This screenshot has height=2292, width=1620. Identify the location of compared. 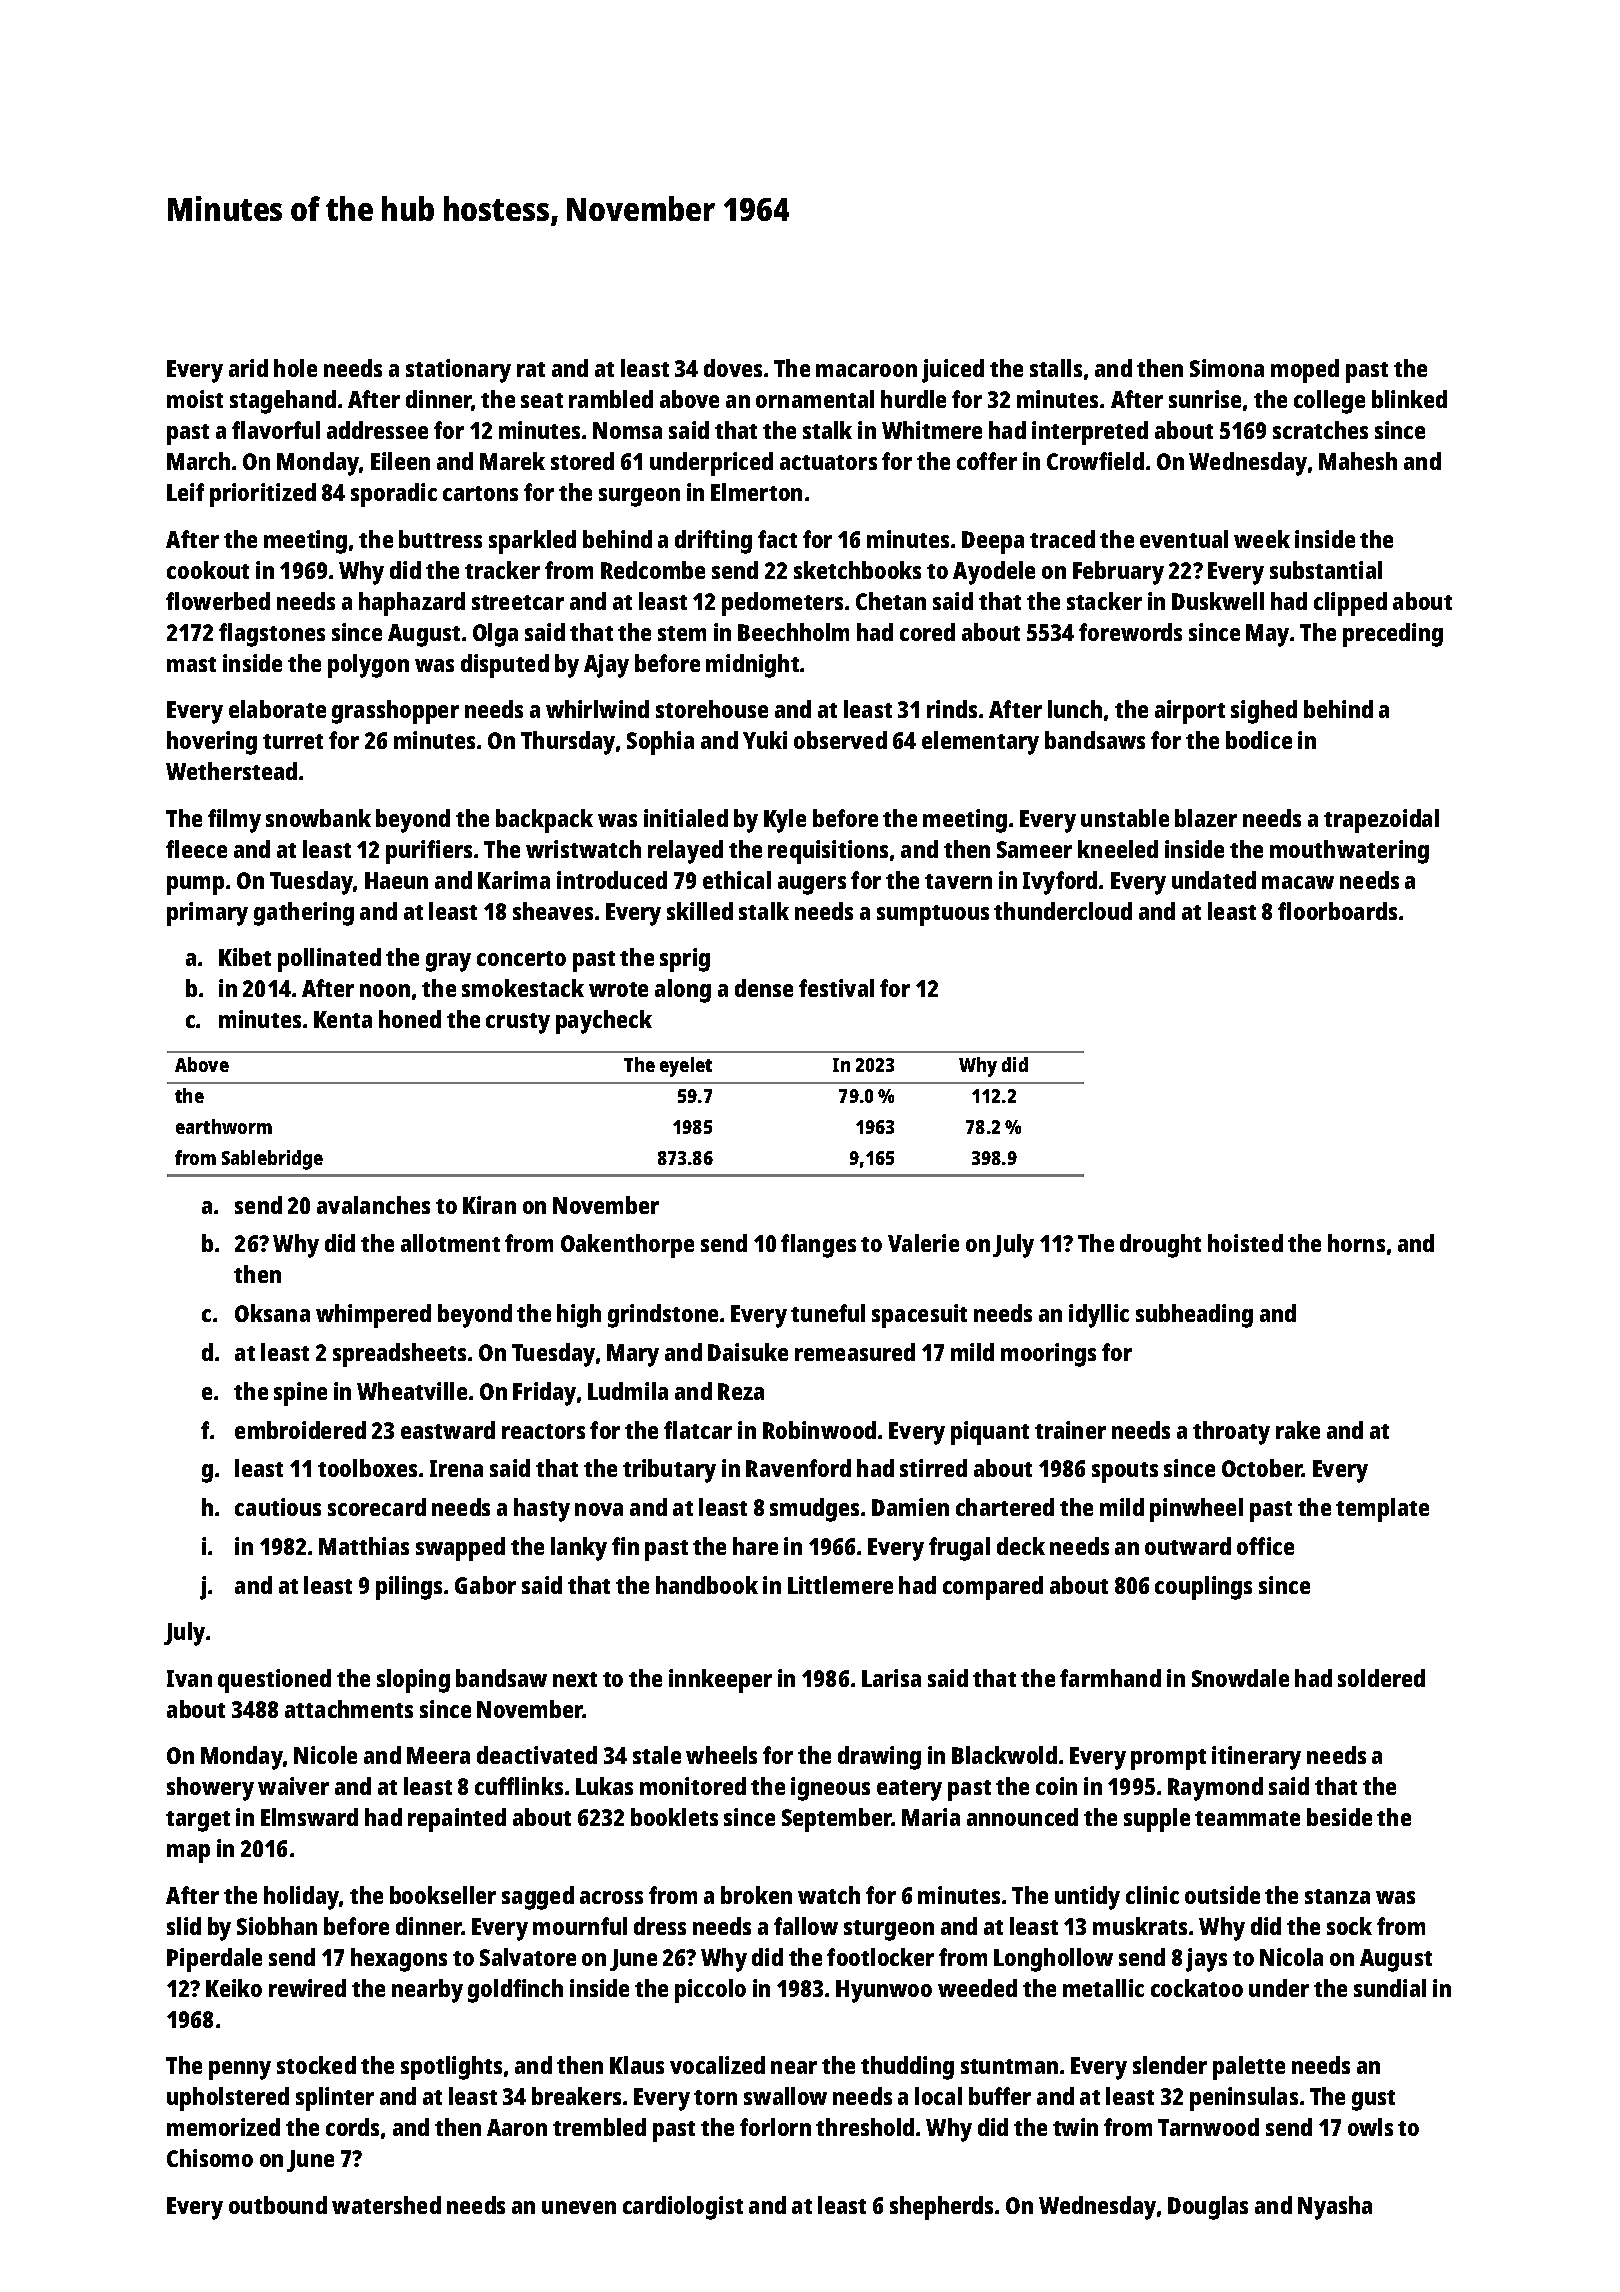
(993, 1588).
